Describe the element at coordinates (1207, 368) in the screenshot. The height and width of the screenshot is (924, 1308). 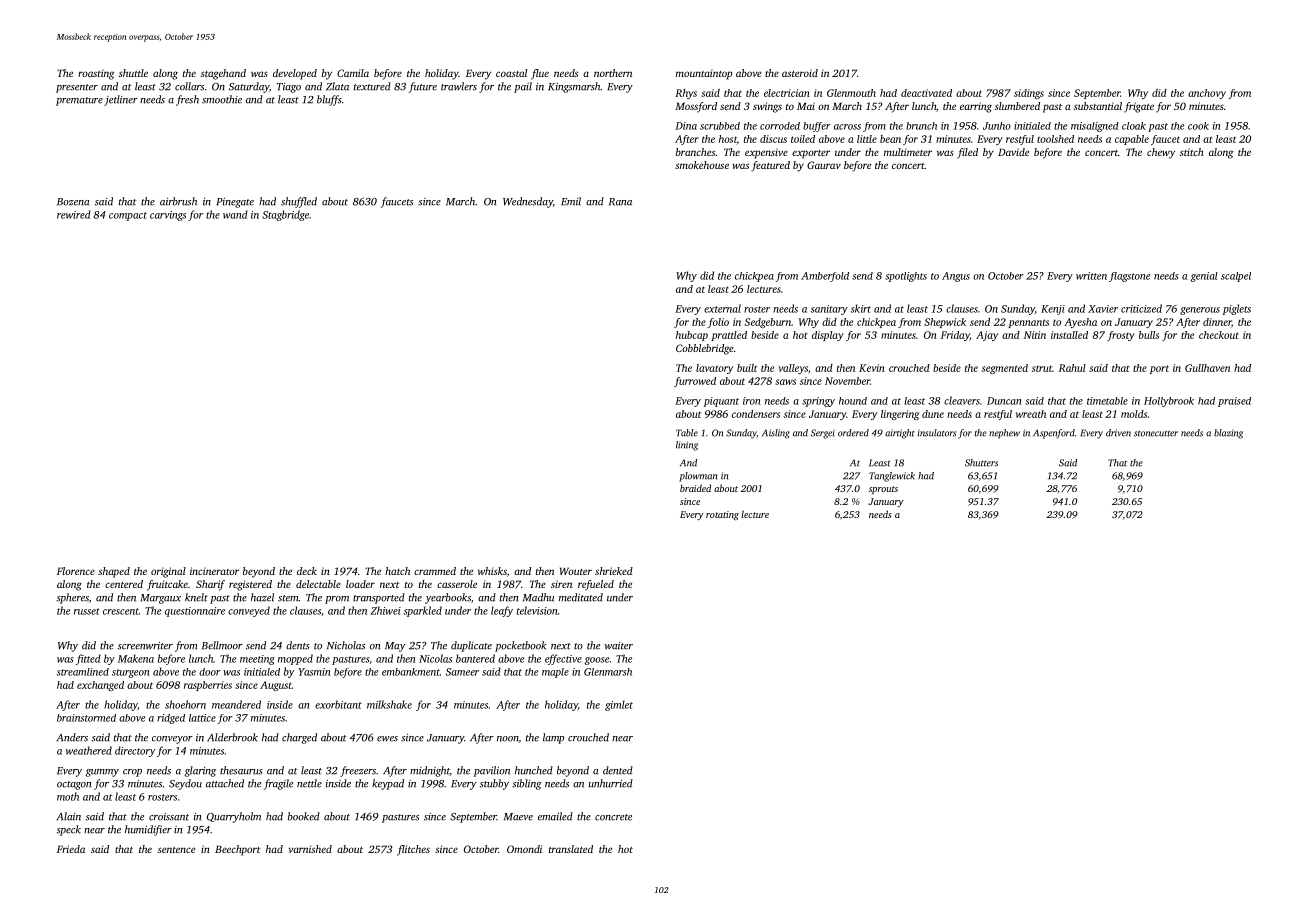
I see `Gullhaven` at that location.
